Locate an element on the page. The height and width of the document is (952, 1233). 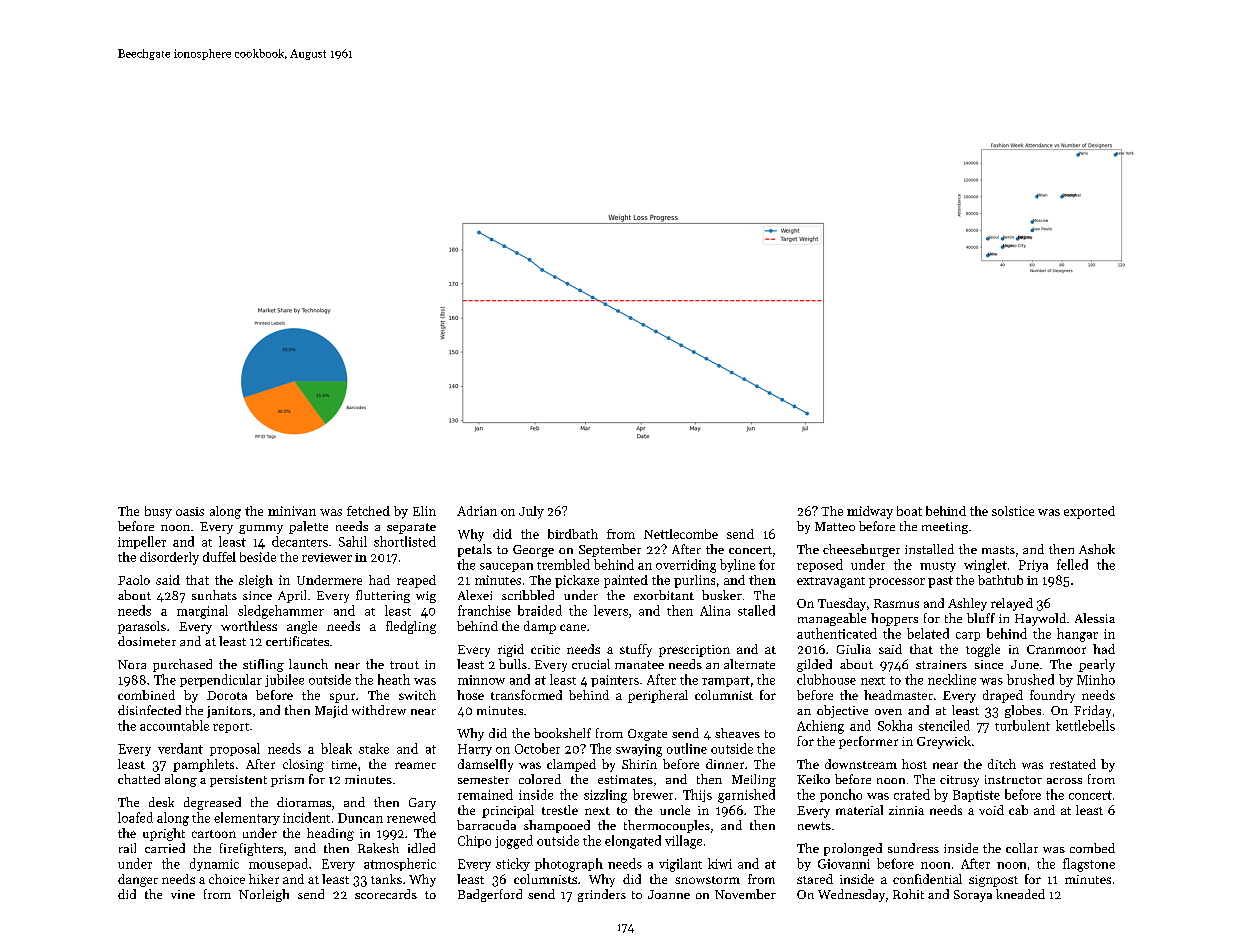
purlins is located at coordinates (694, 581).
